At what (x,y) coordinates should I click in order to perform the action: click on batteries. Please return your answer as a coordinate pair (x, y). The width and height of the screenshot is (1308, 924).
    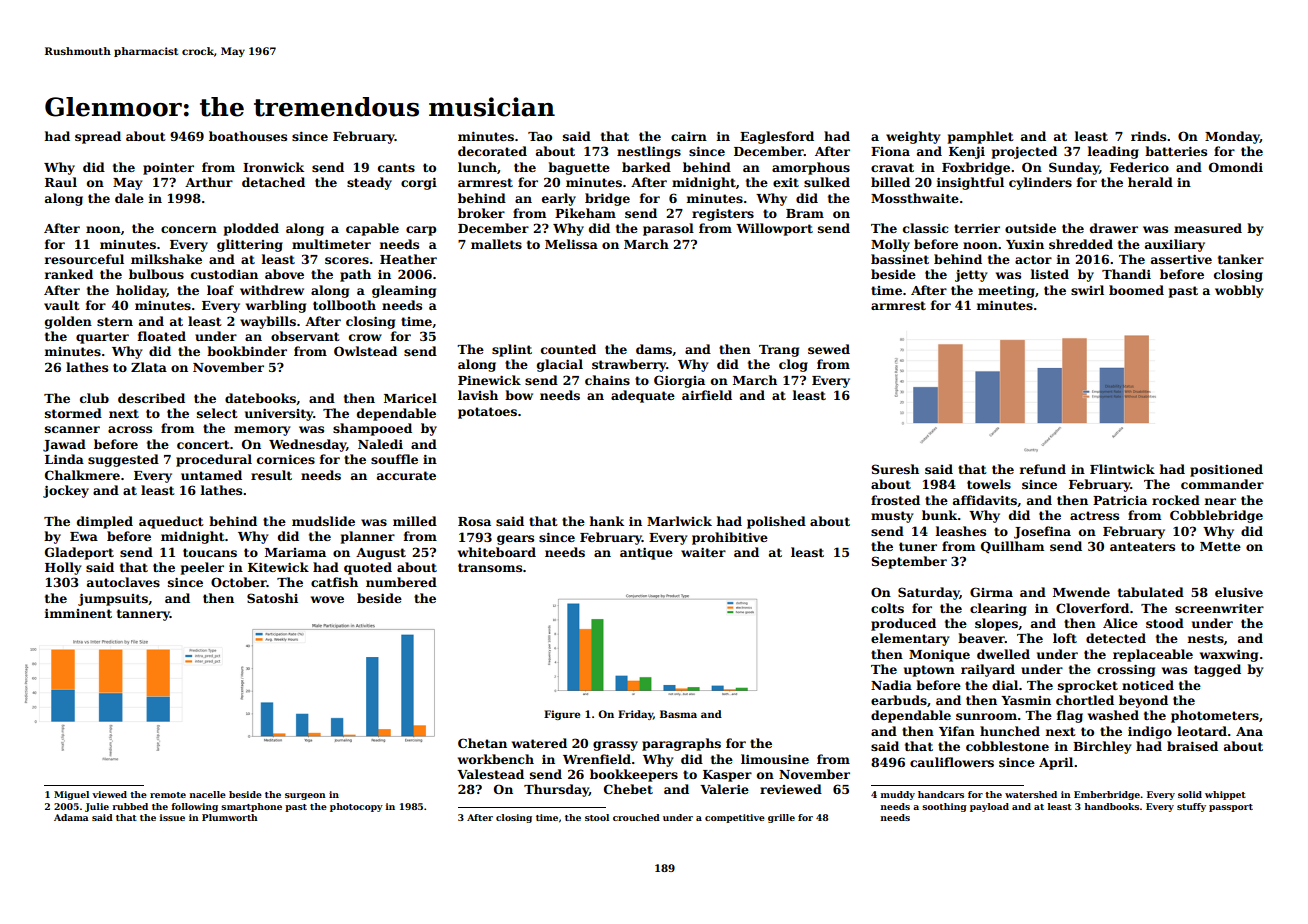
    Looking at the image, I should click on (1176, 151).
